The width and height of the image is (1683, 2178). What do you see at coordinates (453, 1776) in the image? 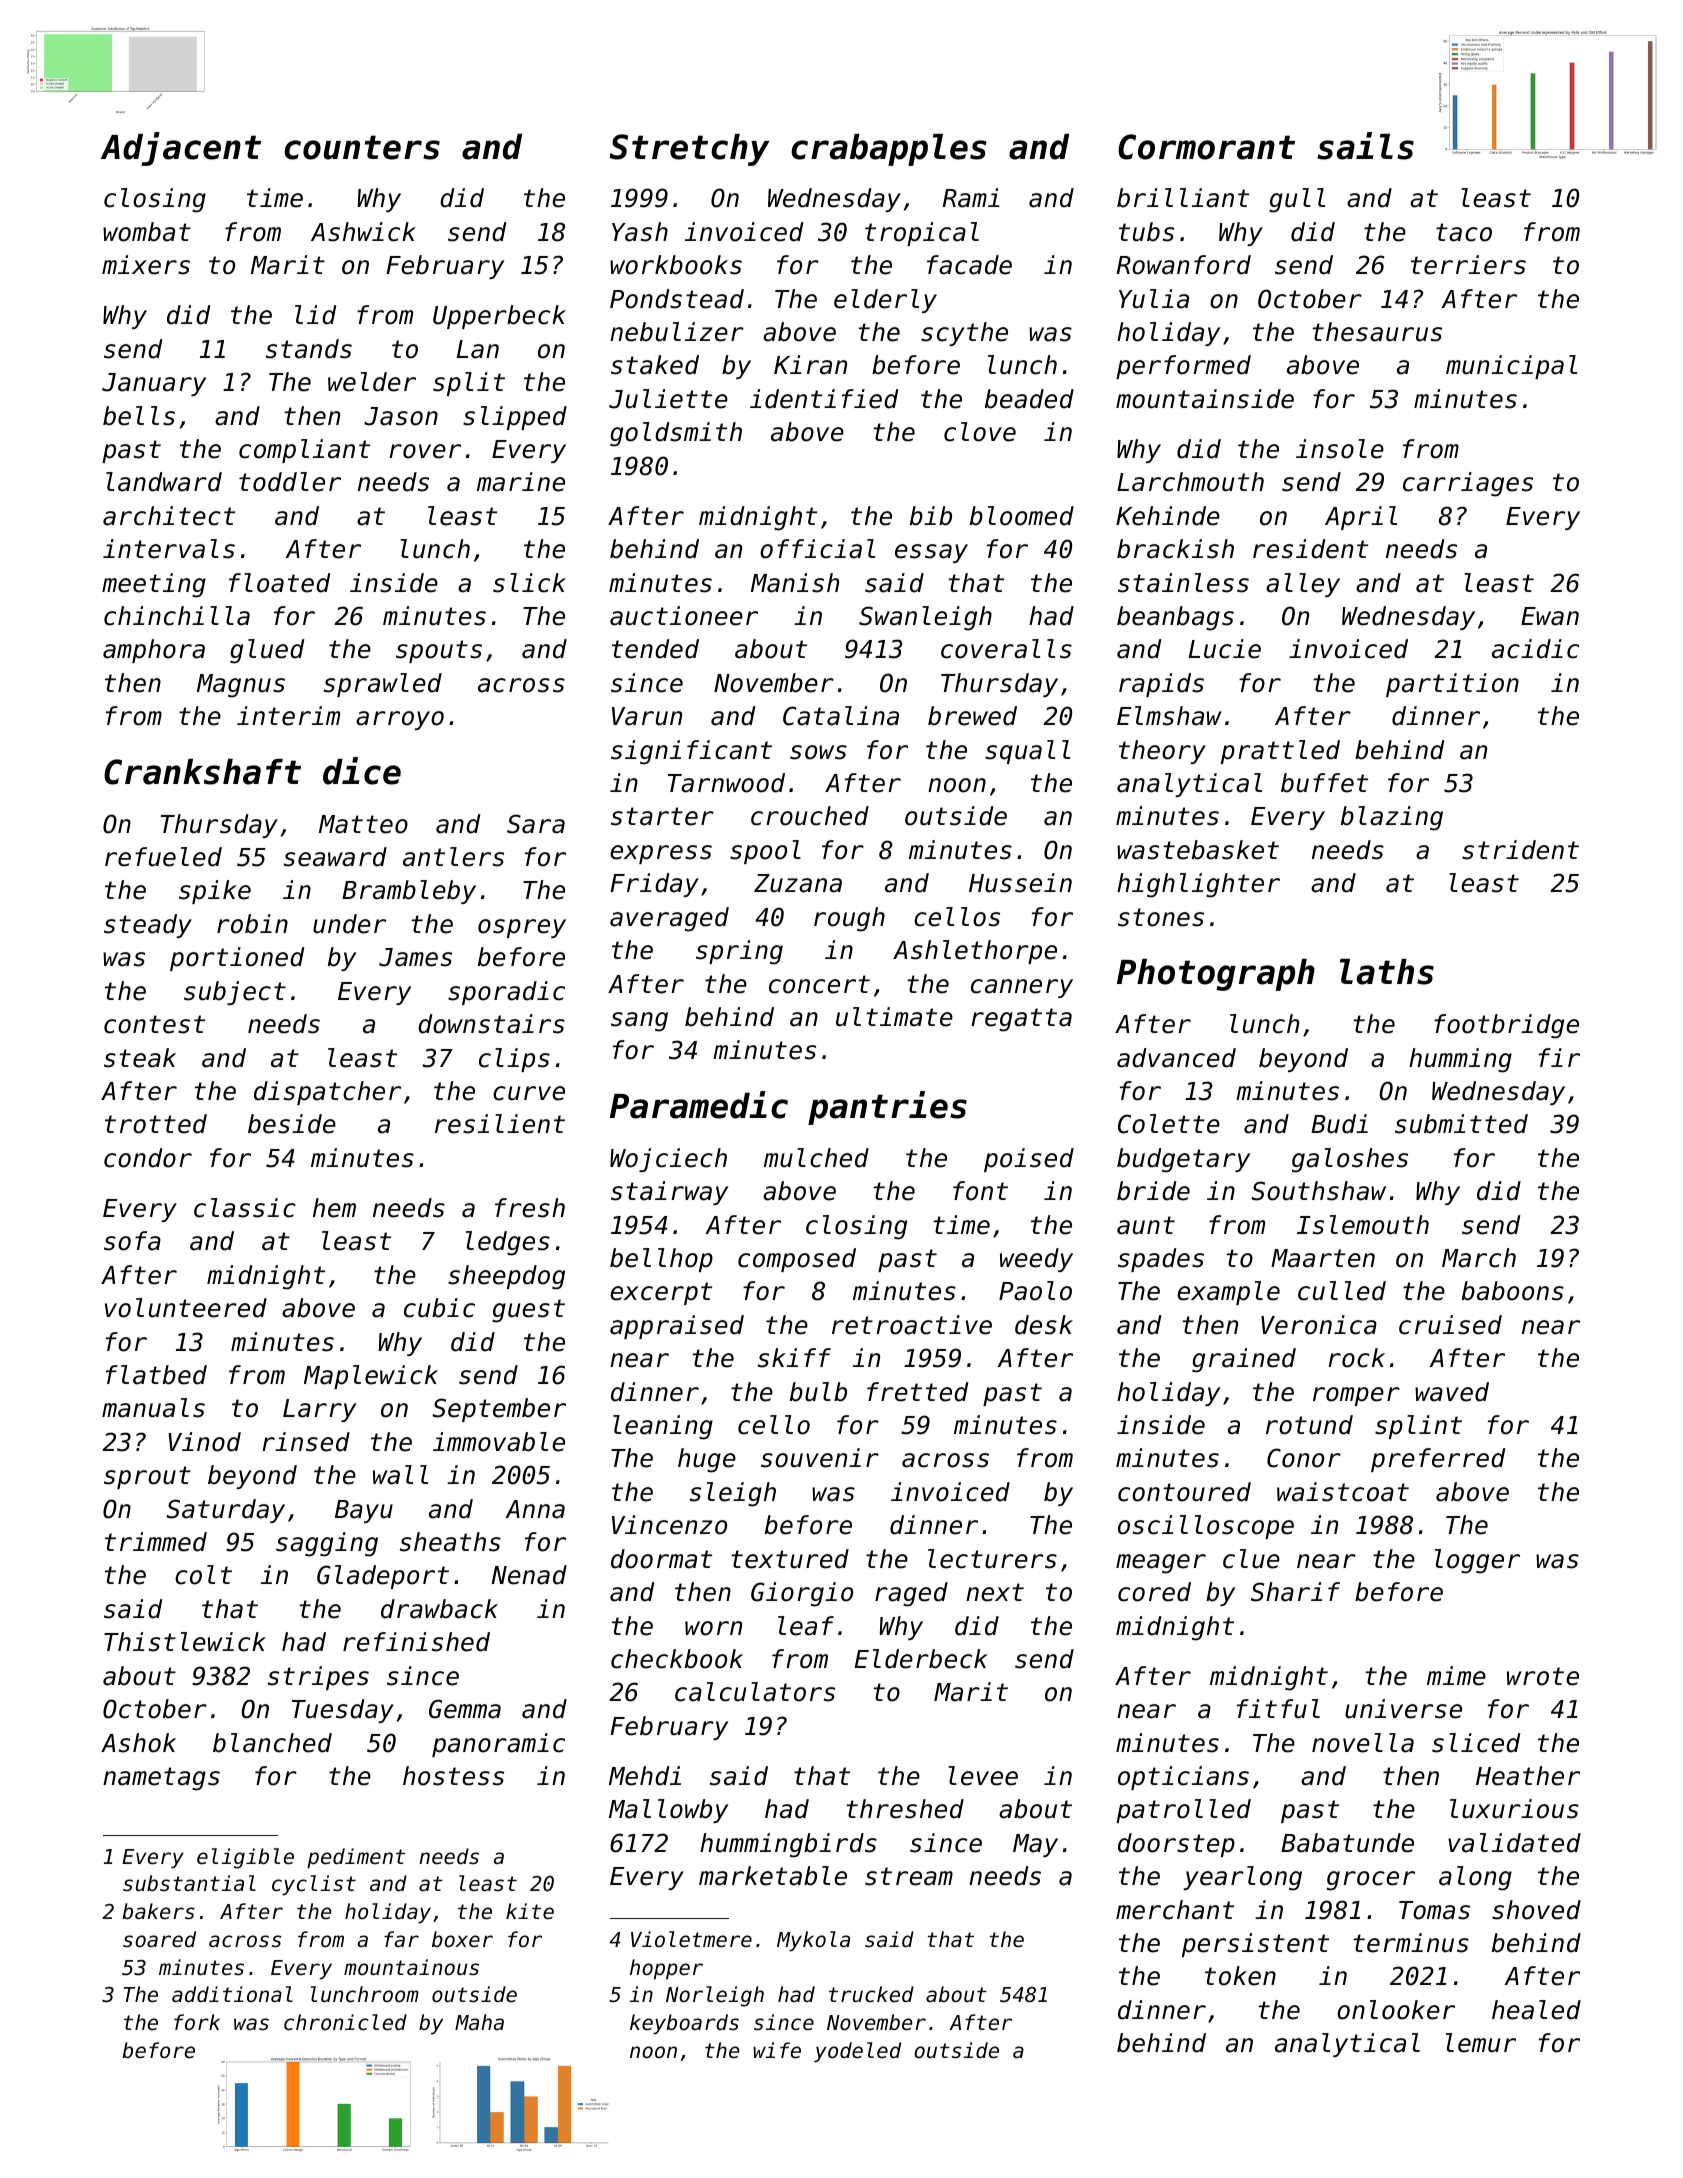
I see `hostess` at bounding box center [453, 1776].
